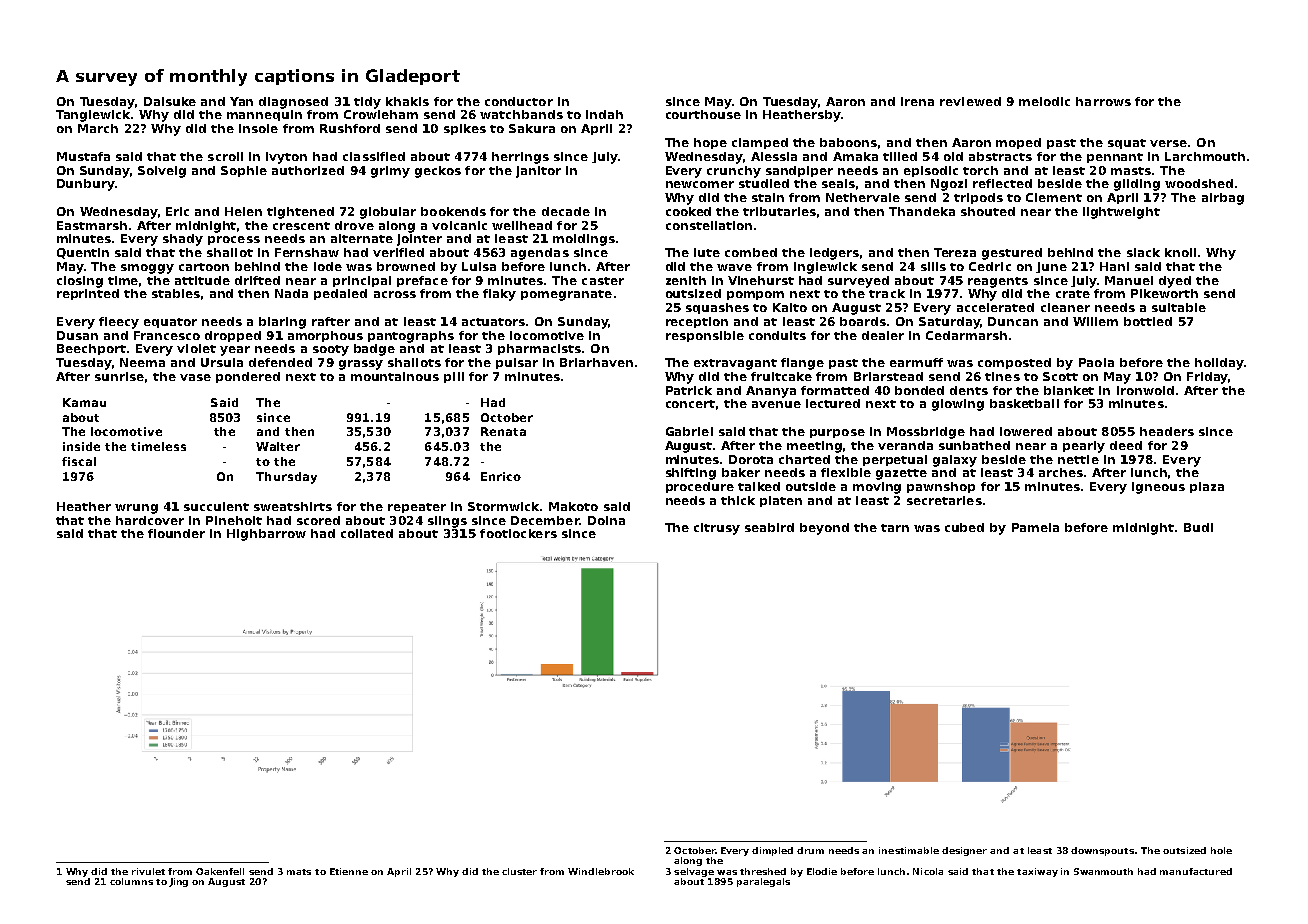 Image resolution: width=1308 pixels, height=924 pixels. I want to click on Vinehurst, so click(761, 280).
